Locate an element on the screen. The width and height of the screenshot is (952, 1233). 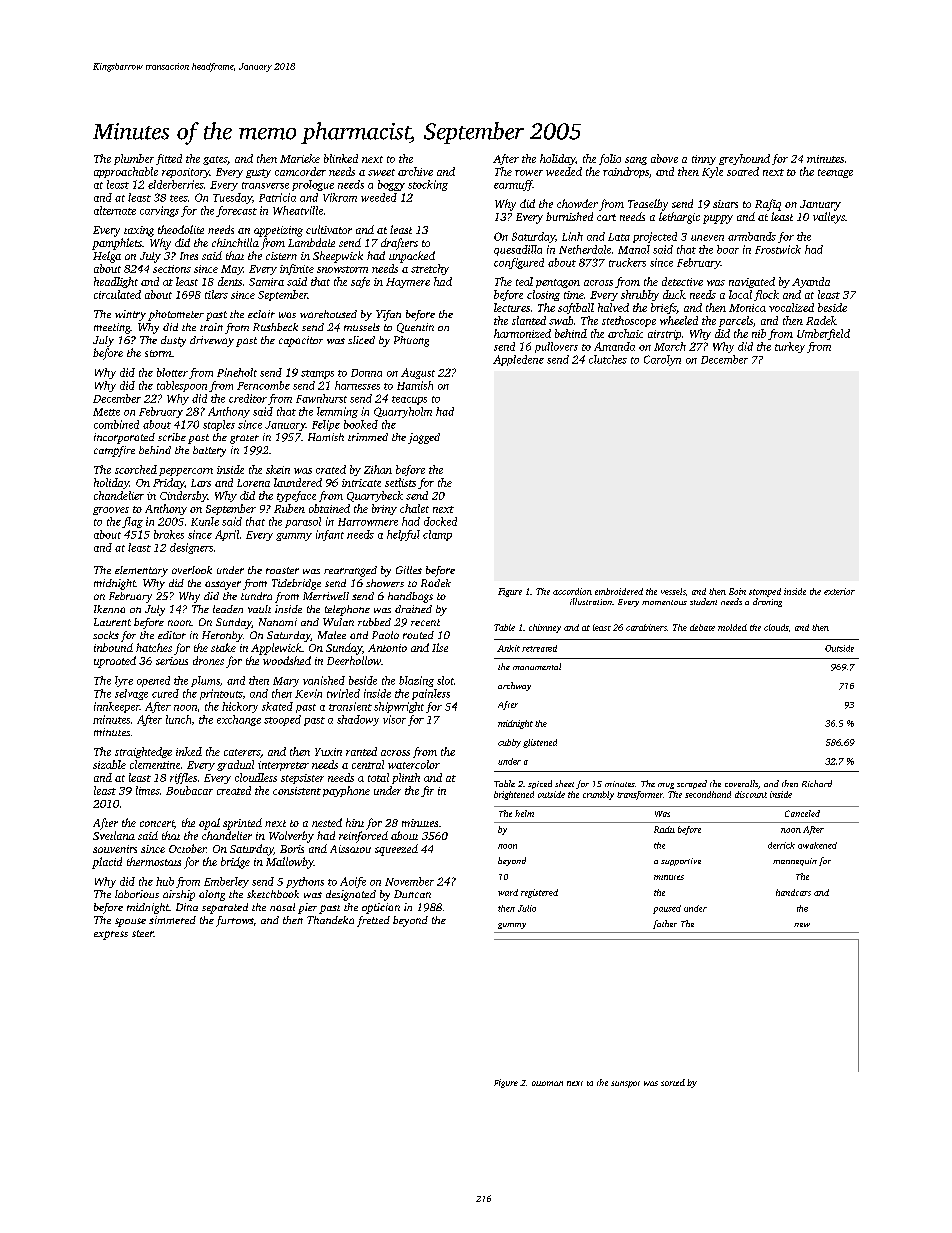
trimmed is located at coordinates (368, 437).
